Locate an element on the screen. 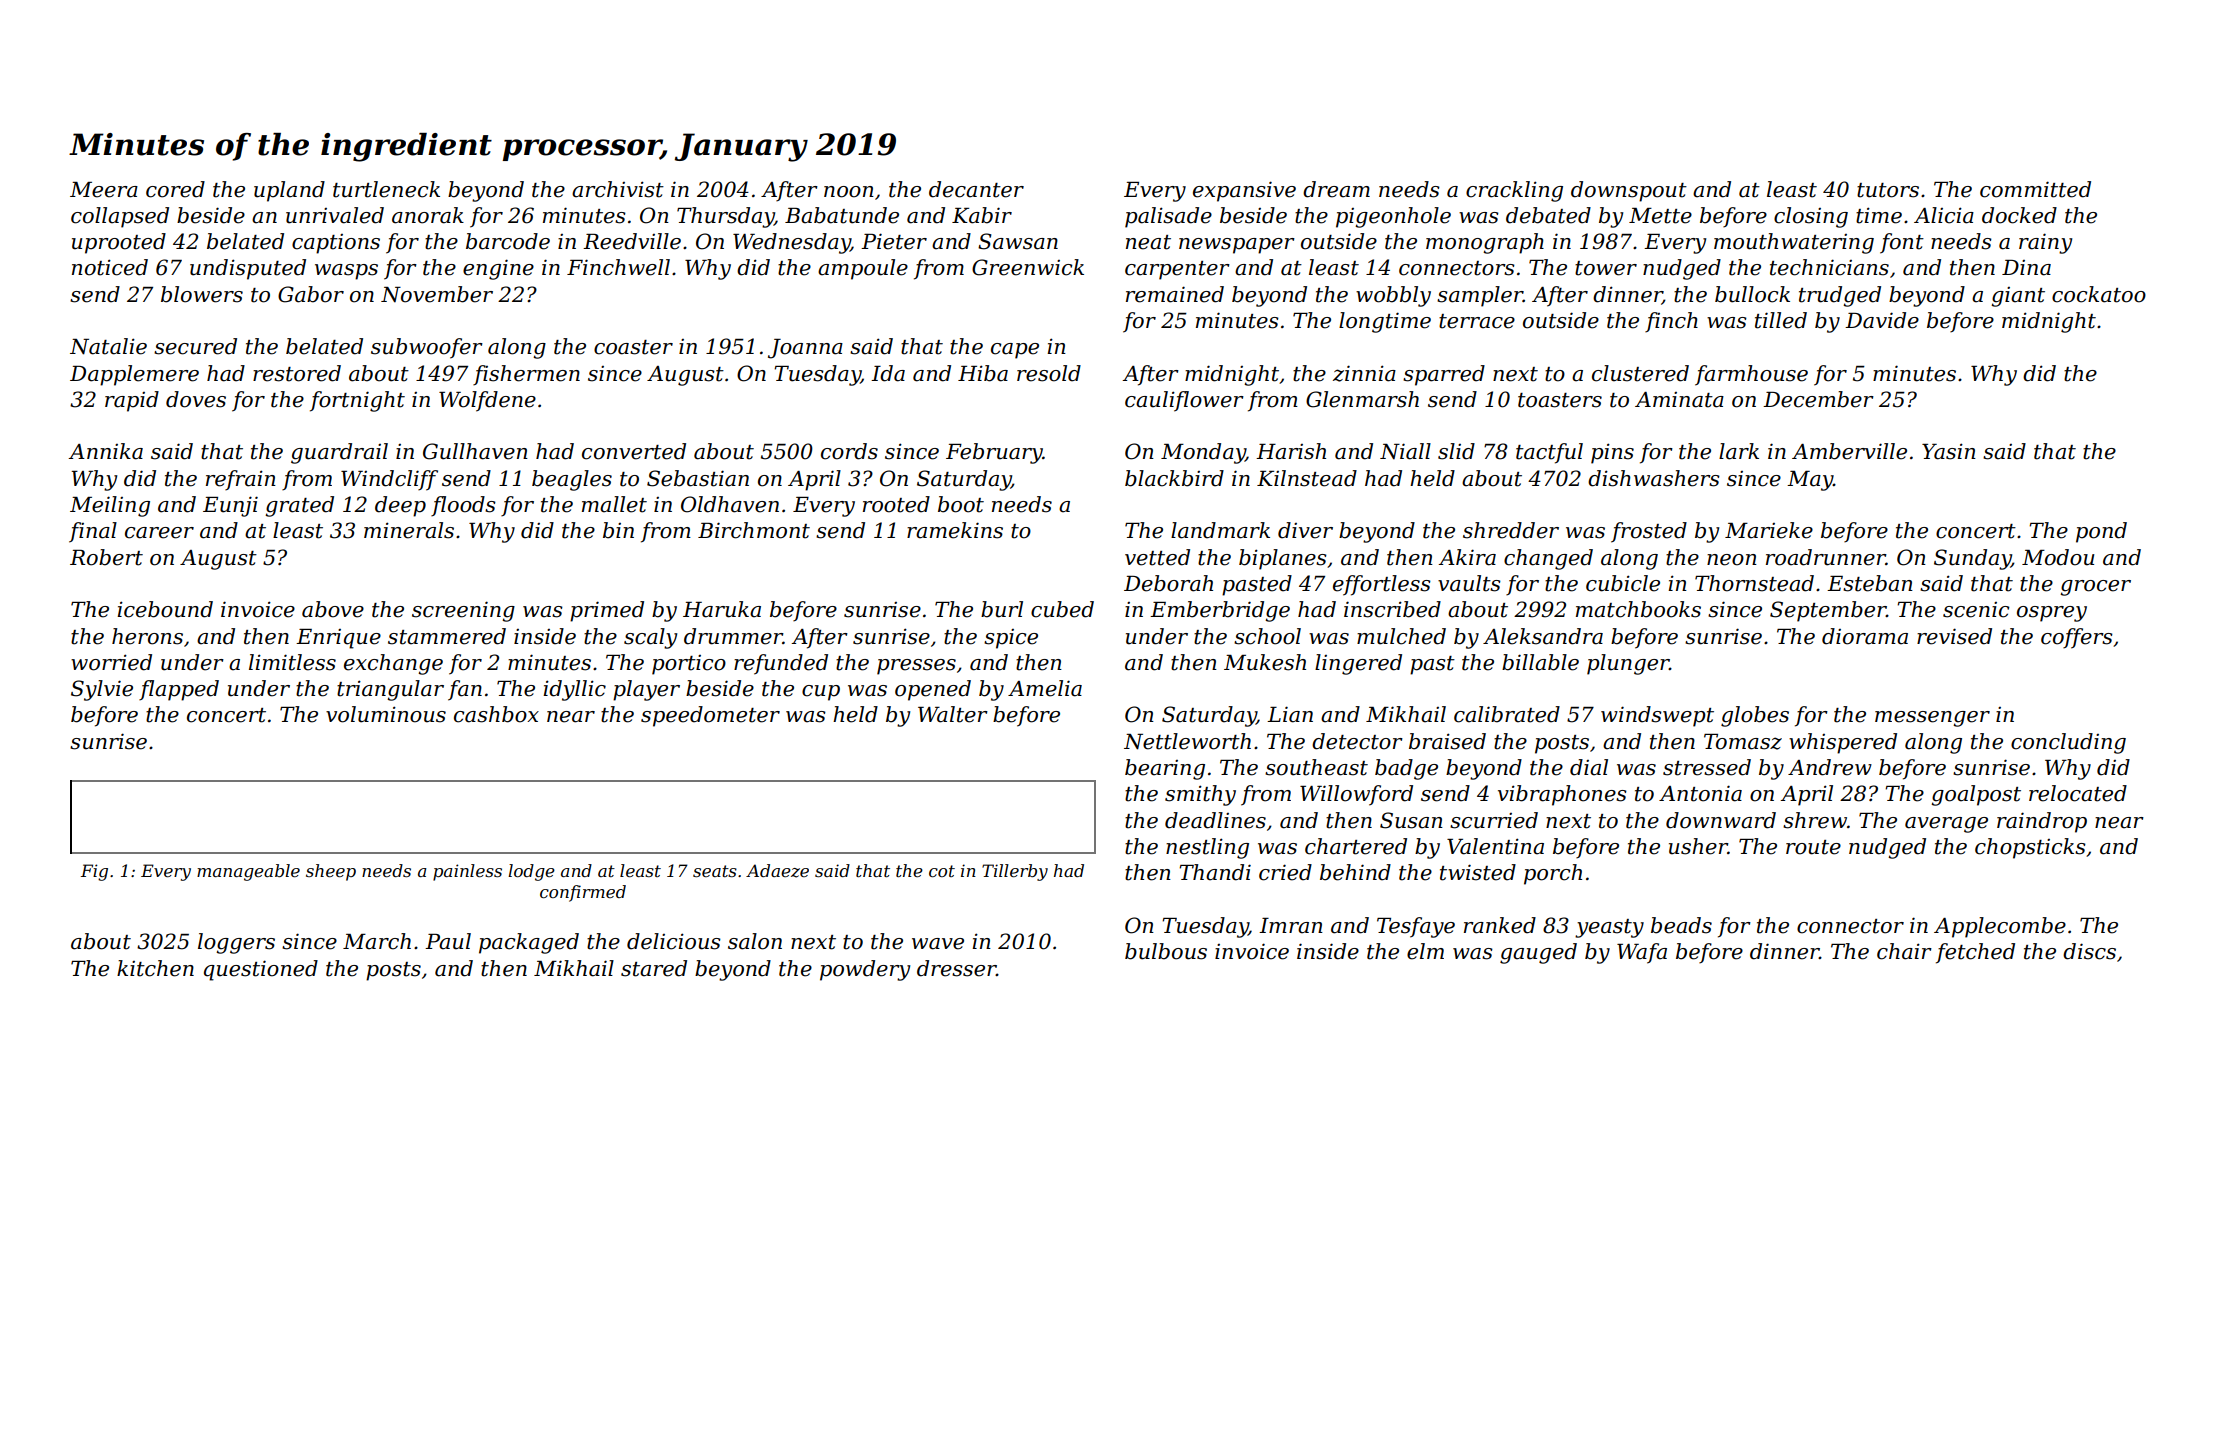  beads is located at coordinates (1681, 925).
